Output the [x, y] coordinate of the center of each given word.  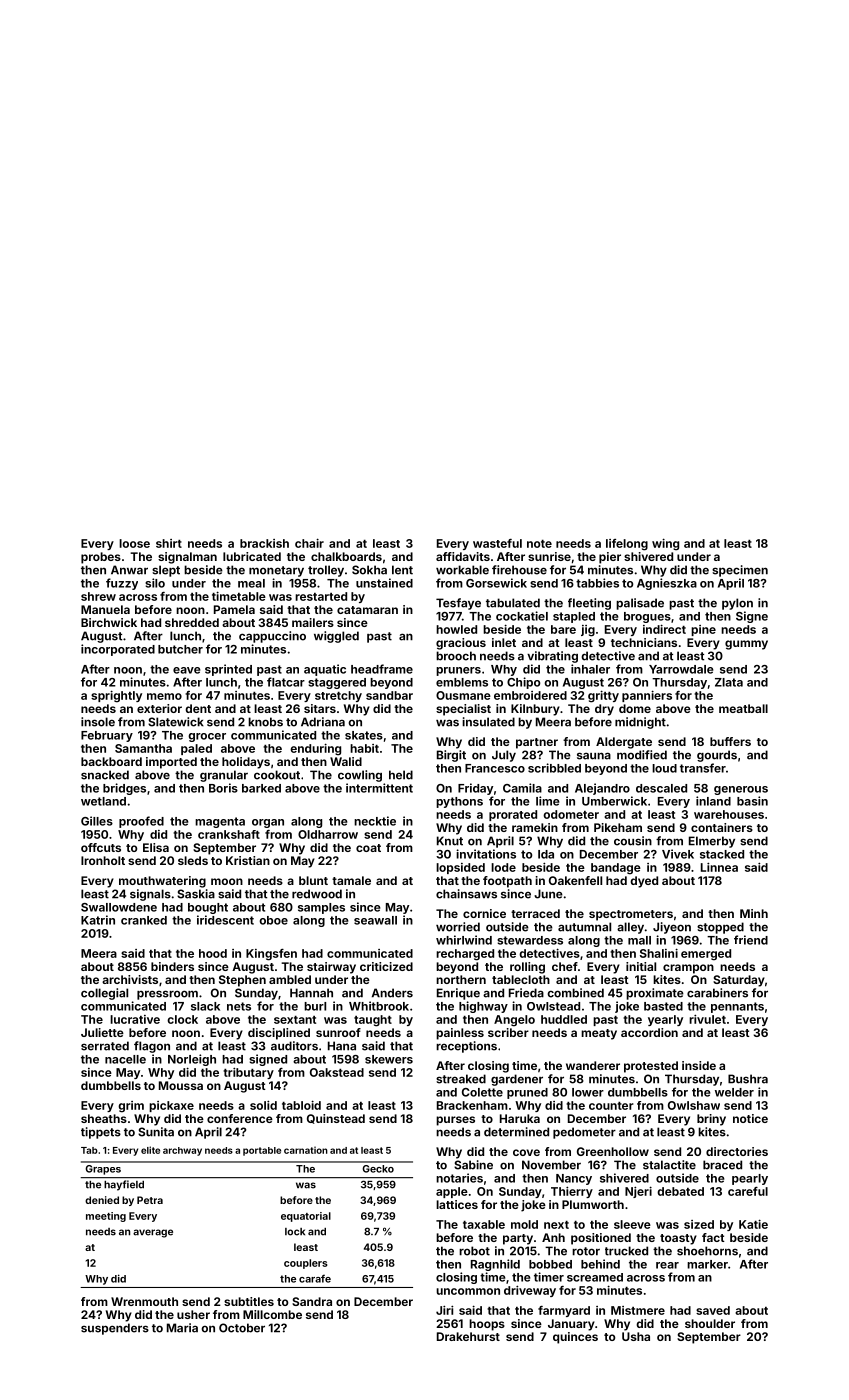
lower [588, 1092]
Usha [636, 1336]
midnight [640, 723]
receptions [466, 1047]
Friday [475, 789]
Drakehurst [468, 1336]
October [242, 1328]
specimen [740, 571]
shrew [98, 596]
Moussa [181, 1085]
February [107, 736]
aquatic [325, 670]
